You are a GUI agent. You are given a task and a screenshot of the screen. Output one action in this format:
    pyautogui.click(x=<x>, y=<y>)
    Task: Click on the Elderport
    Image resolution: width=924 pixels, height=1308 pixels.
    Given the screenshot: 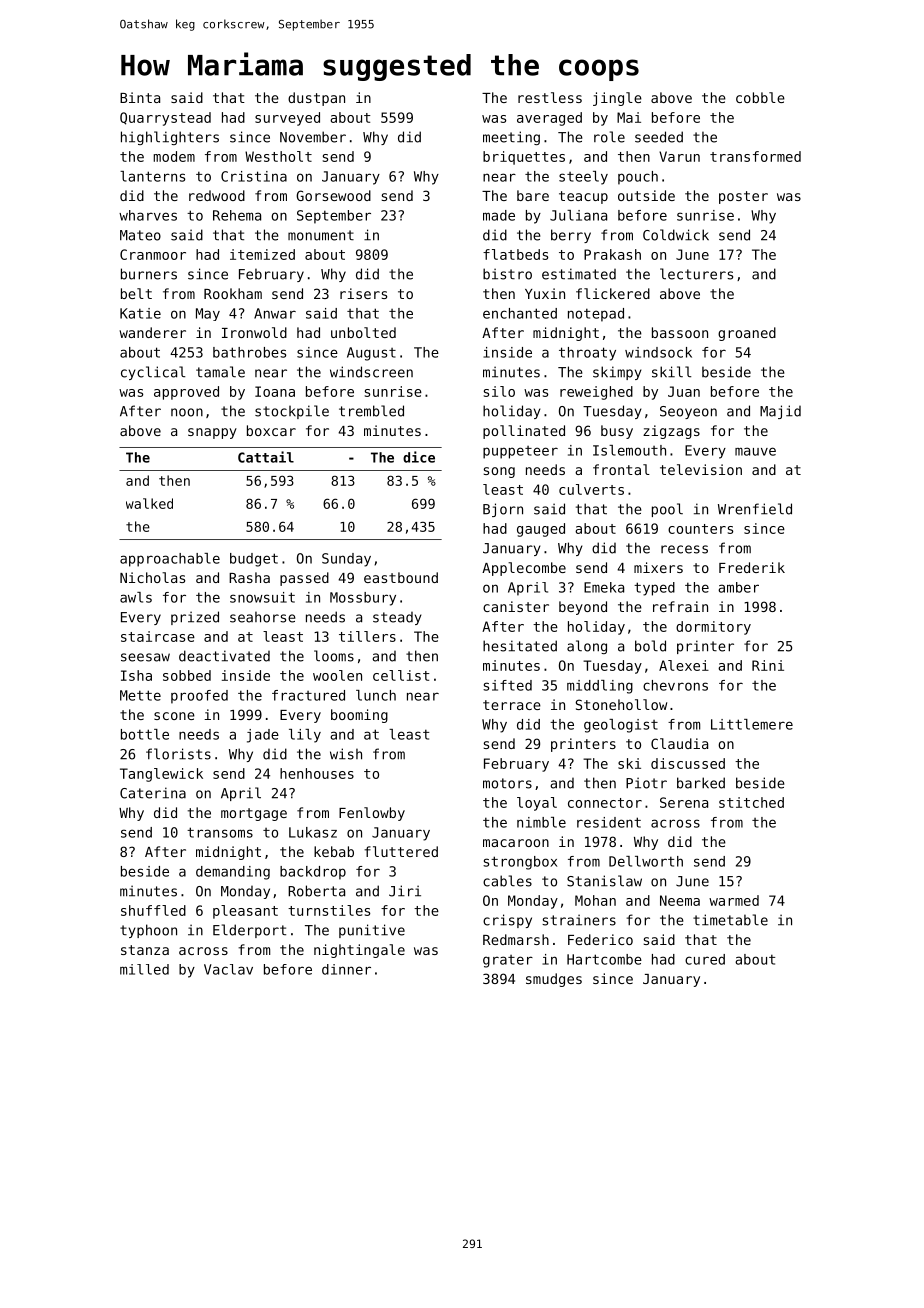 What is the action you would take?
    pyautogui.click(x=249, y=931)
